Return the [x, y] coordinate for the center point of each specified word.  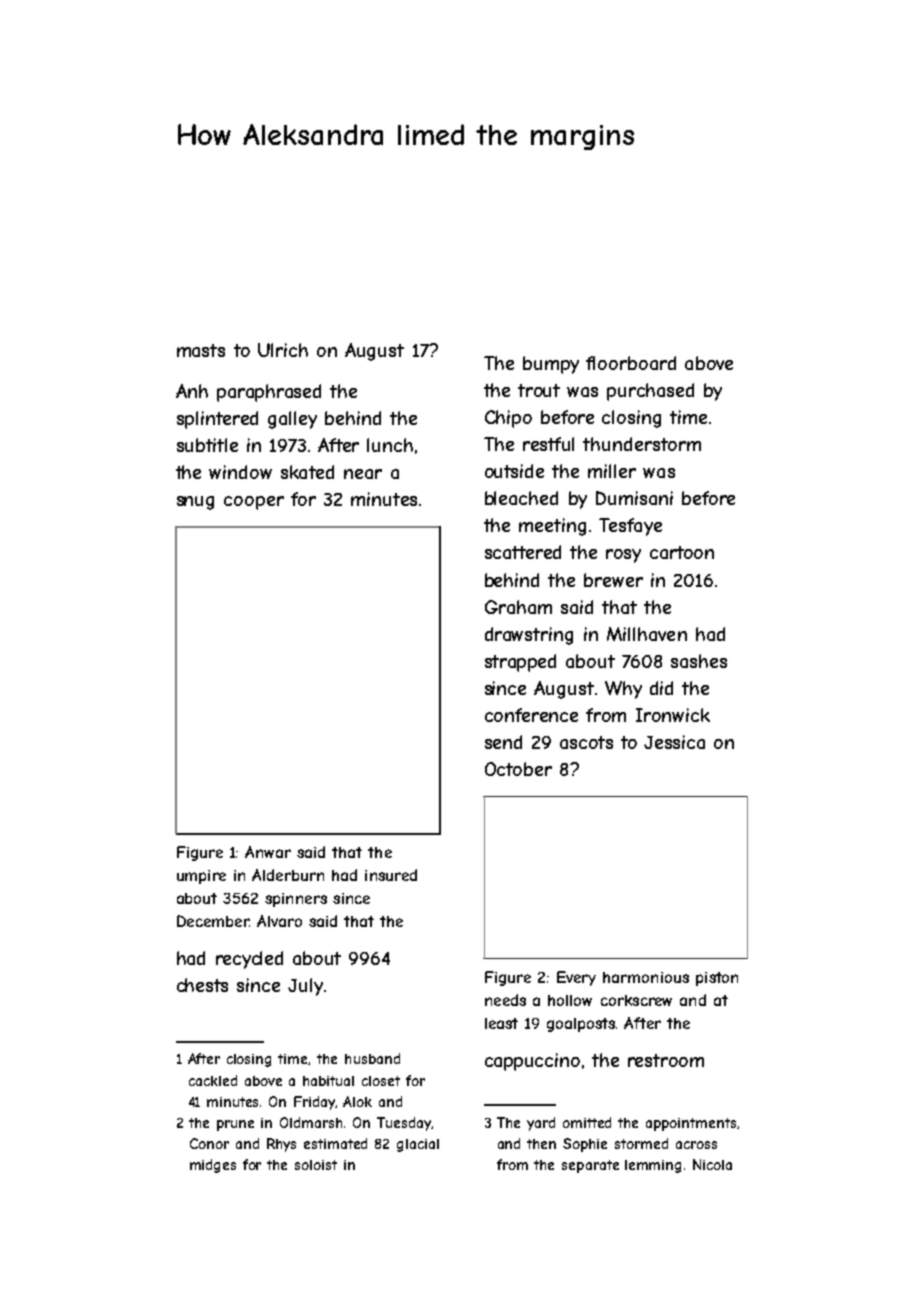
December [213, 921]
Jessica [674, 742]
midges [213, 1166]
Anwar [268, 852]
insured [391, 875]
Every [576, 978]
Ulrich [283, 350]
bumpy [551, 365]
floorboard [631, 363]
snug [195, 503]
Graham [518, 607]
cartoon [682, 552]
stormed [641, 1143]
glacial [418, 1145]
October [518, 769]
